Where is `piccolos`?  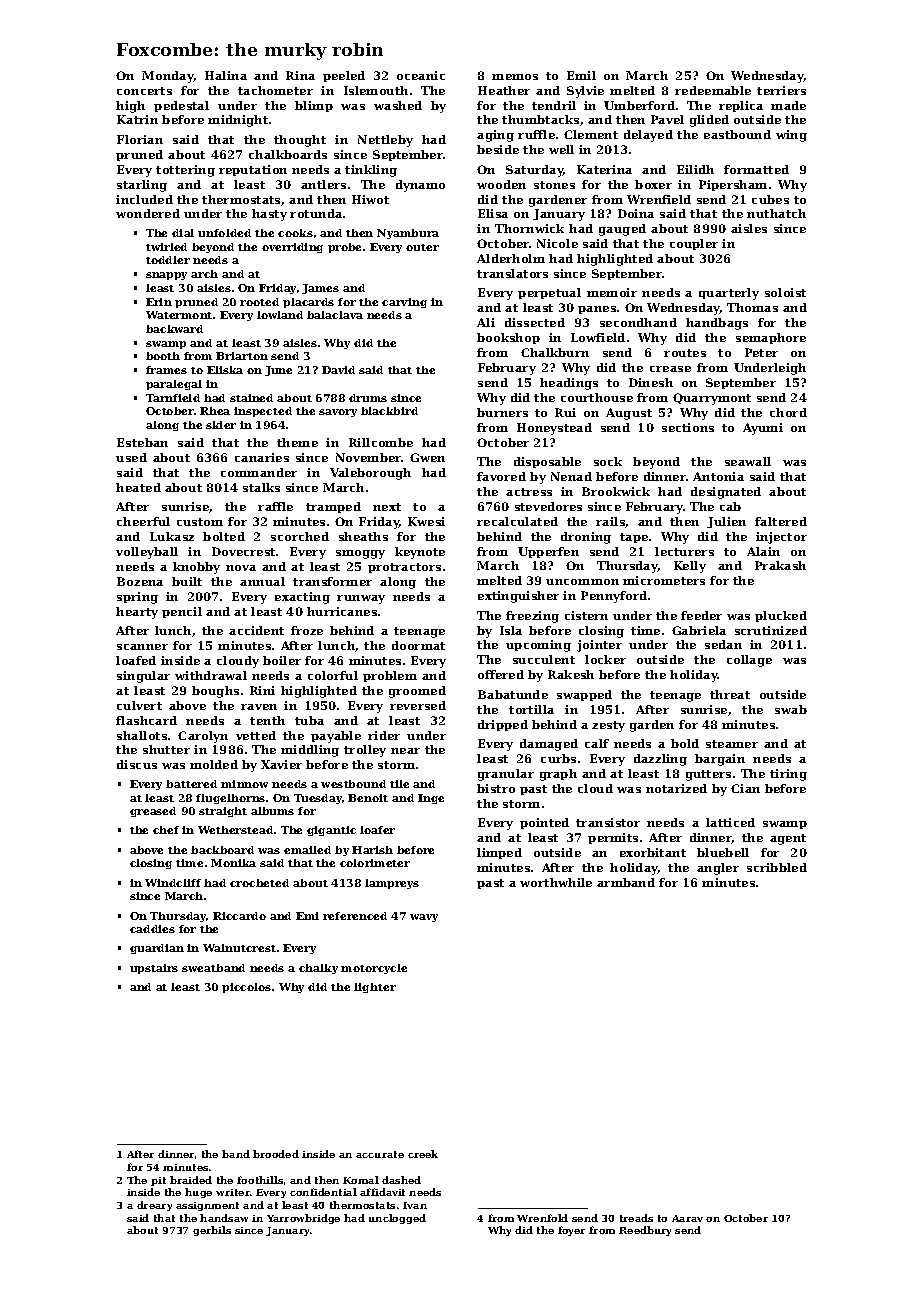 piccolos is located at coordinates (246, 988).
